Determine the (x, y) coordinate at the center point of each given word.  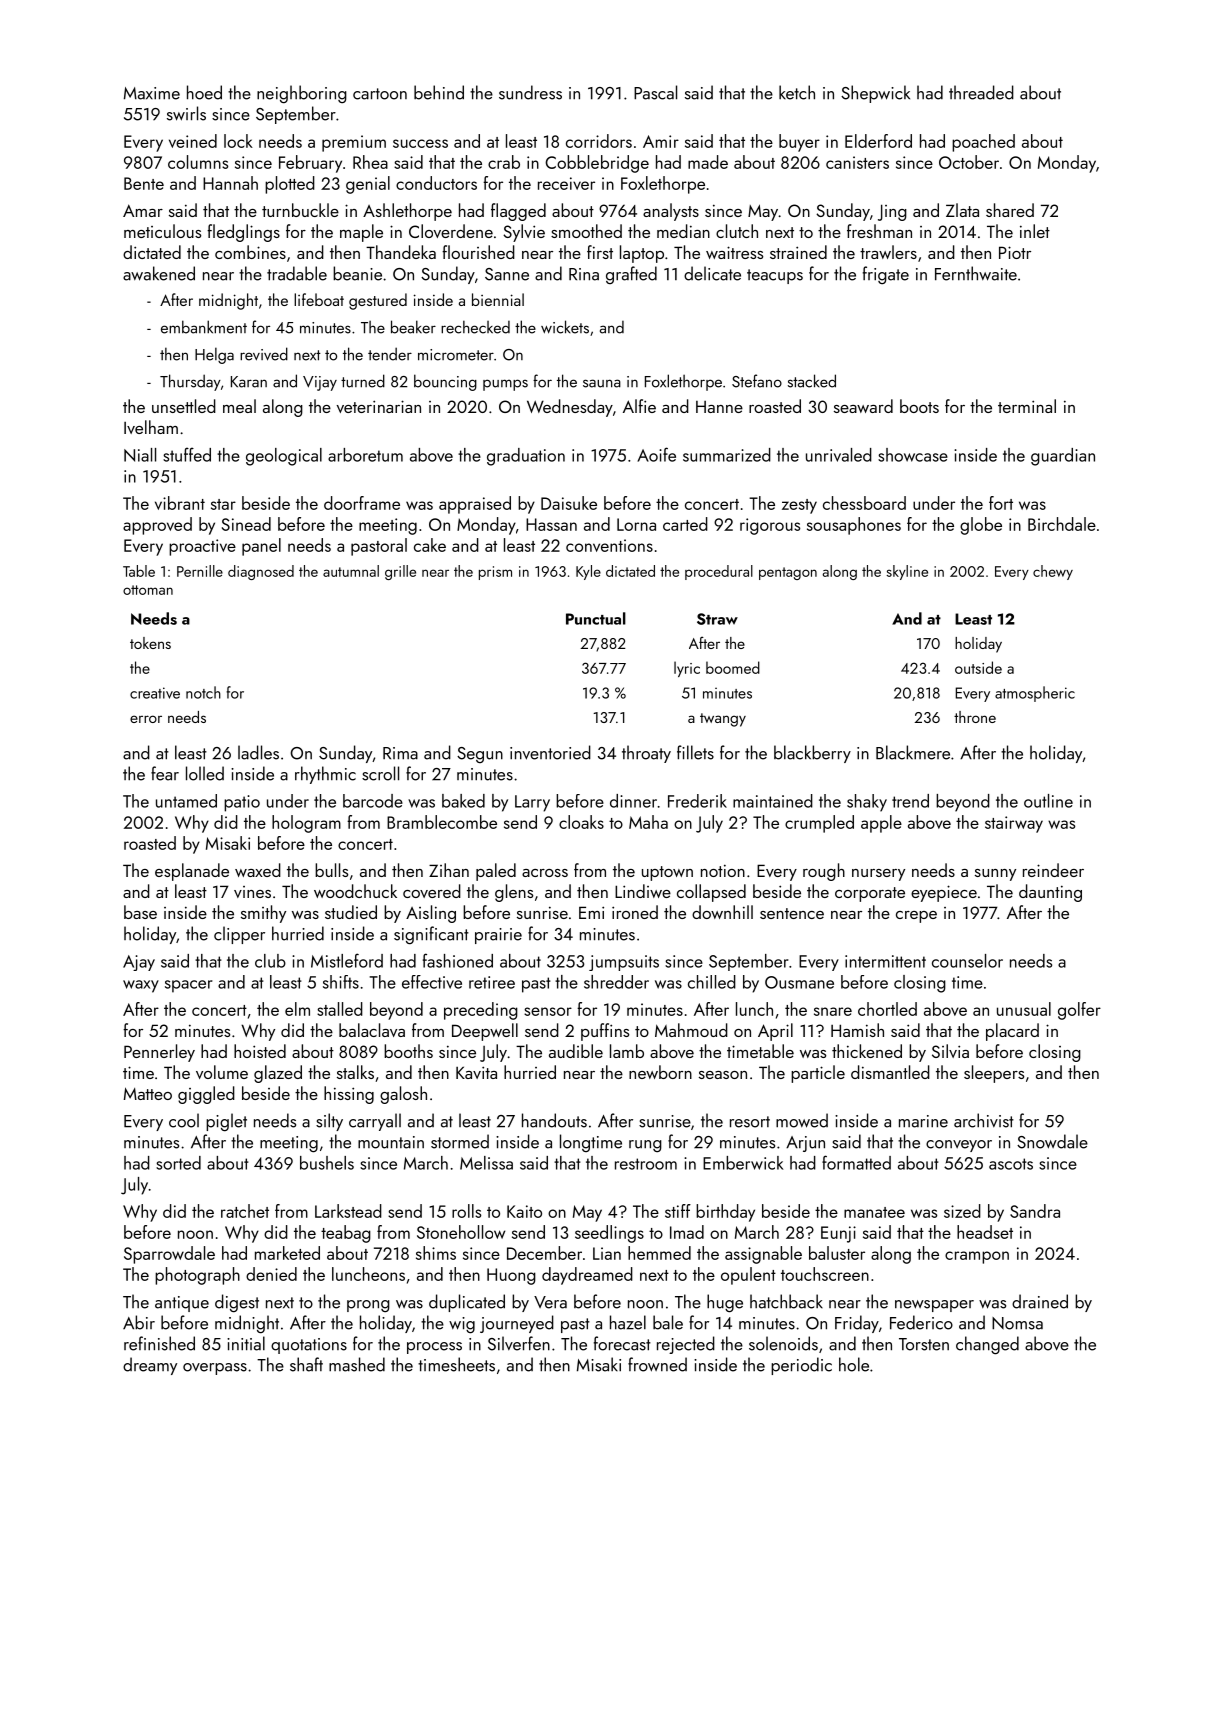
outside (978, 667)
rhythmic (325, 775)
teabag (346, 1234)
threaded (981, 92)
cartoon (380, 94)
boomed (733, 667)
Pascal (655, 92)
